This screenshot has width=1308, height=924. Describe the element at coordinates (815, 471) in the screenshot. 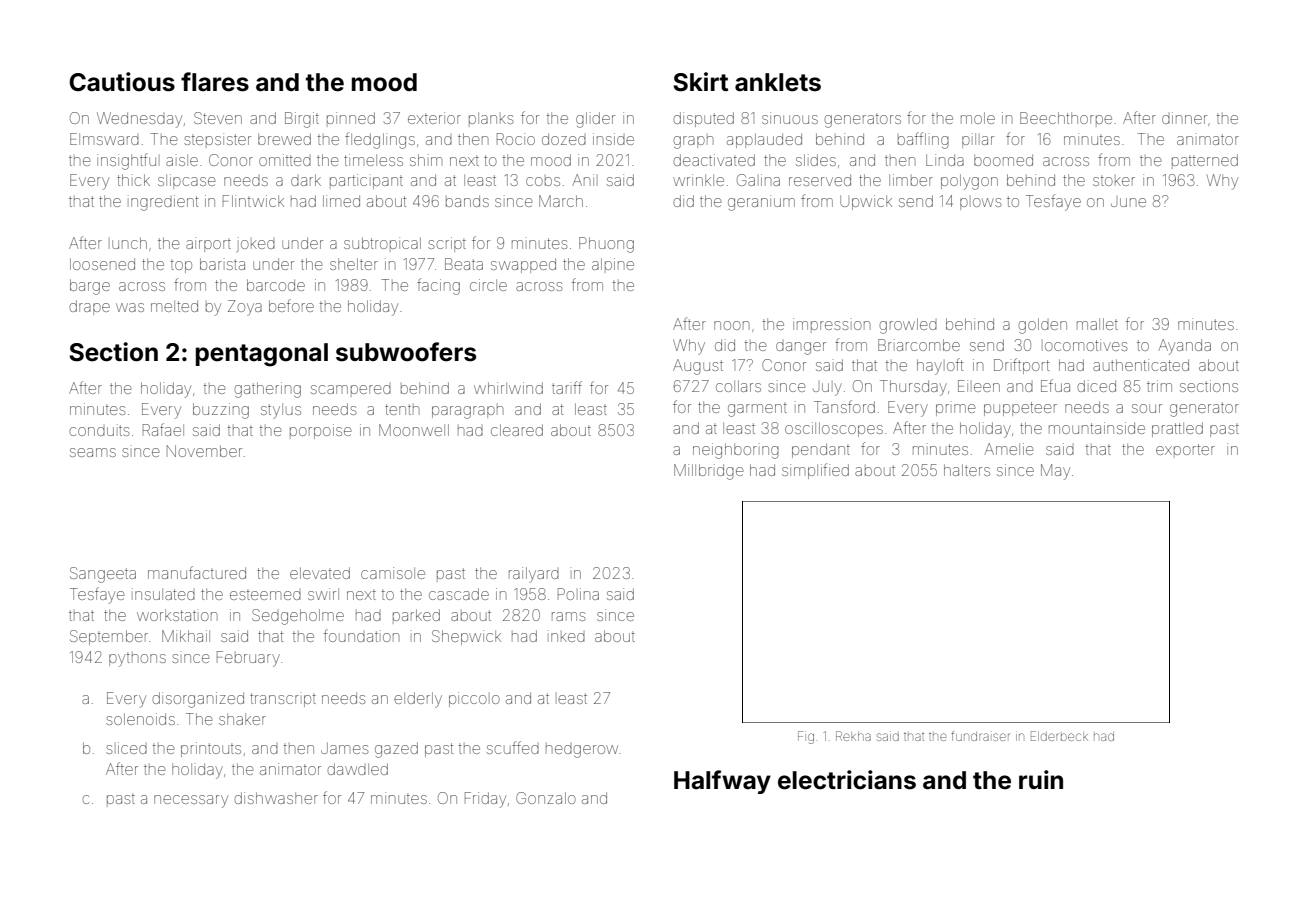

I see `simplified` at that location.
